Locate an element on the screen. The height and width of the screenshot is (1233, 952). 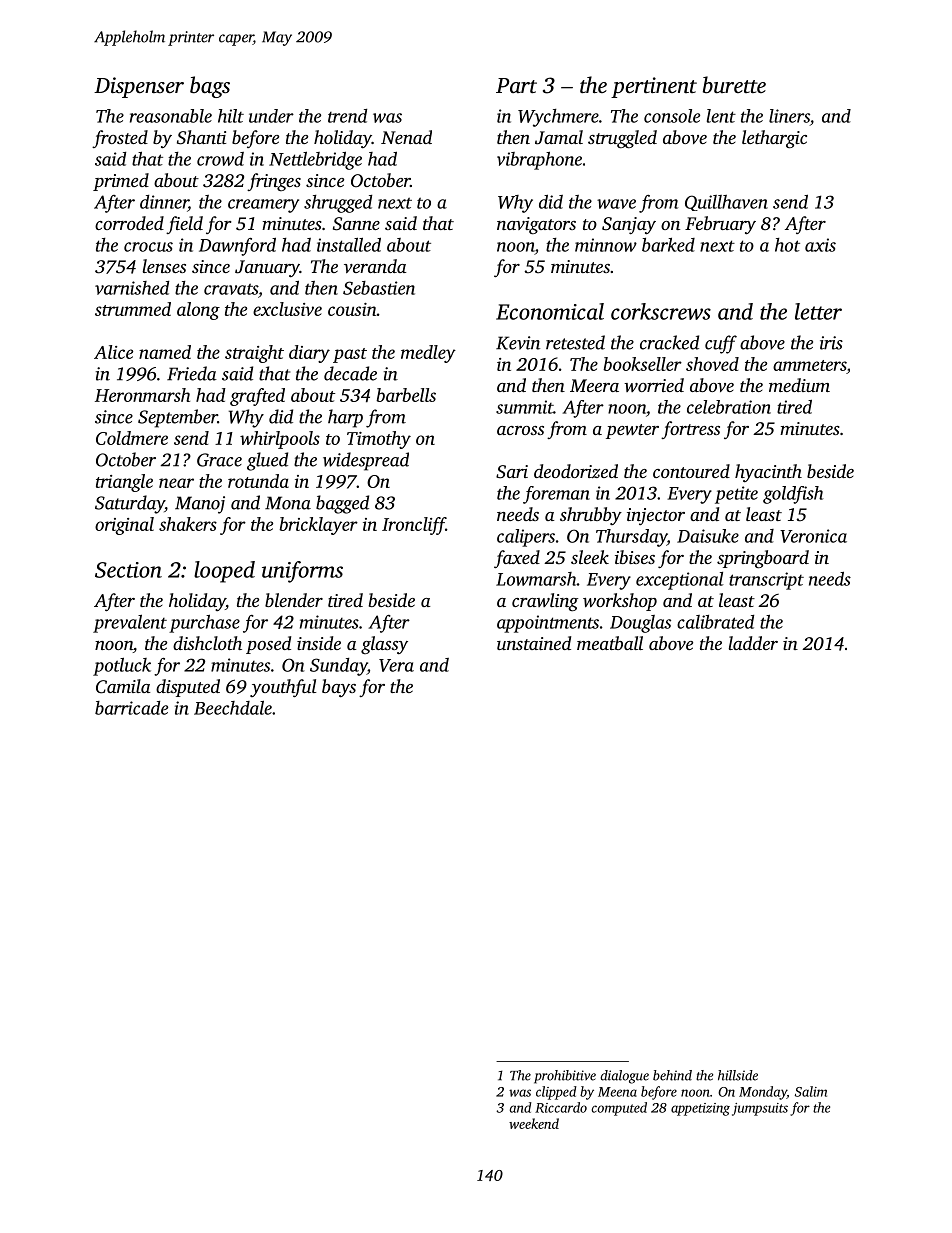
weekend is located at coordinates (534, 1123).
